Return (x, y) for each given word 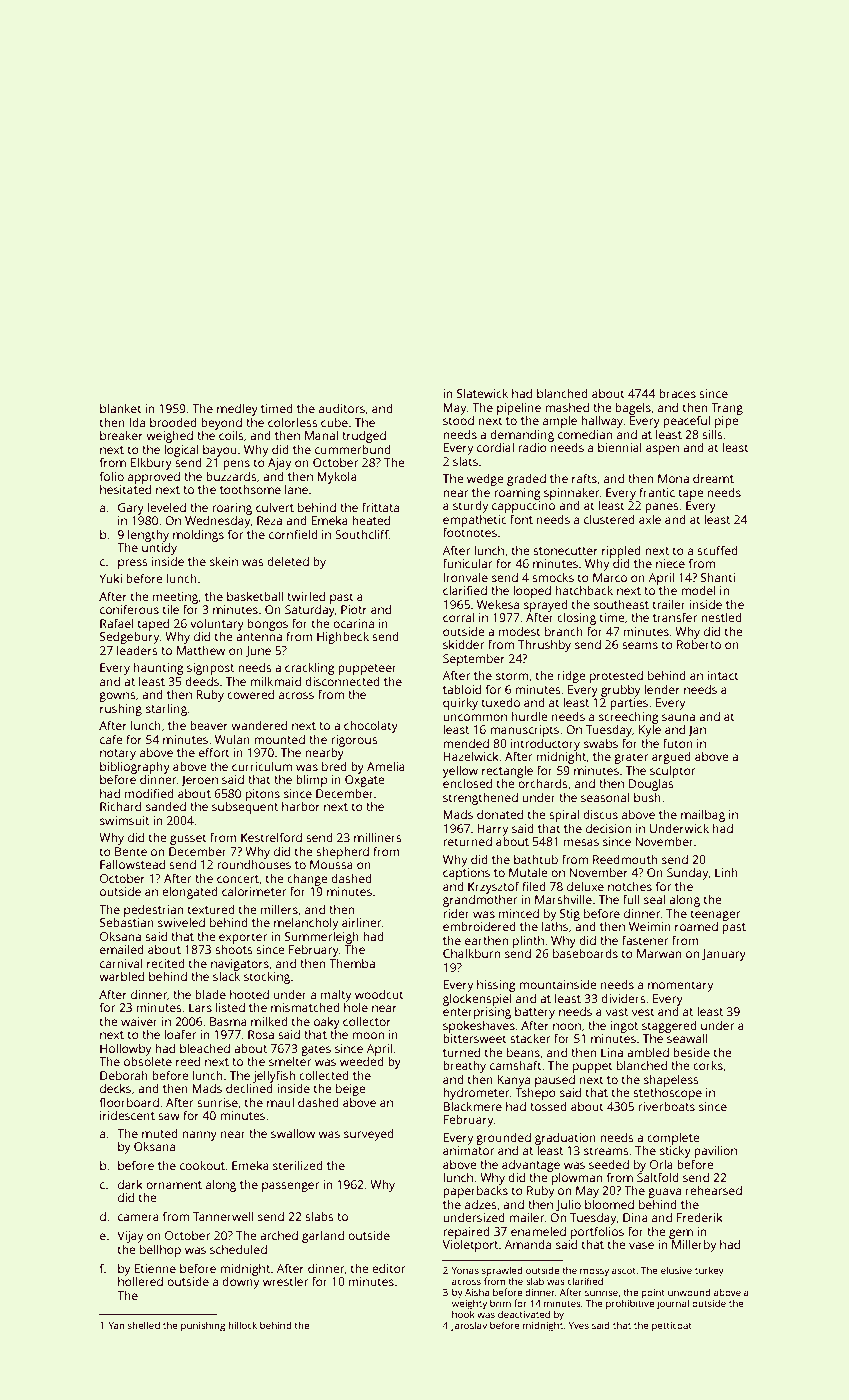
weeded (362, 1061)
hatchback (584, 590)
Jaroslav (469, 1326)
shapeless (671, 1080)
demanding (522, 435)
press (133, 564)
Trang (727, 409)
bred (334, 766)
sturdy (470, 507)
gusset (188, 839)
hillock (242, 1325)
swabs (601, 743)
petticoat (672, 1326)
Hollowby (125, 1050)
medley (237, 409)
